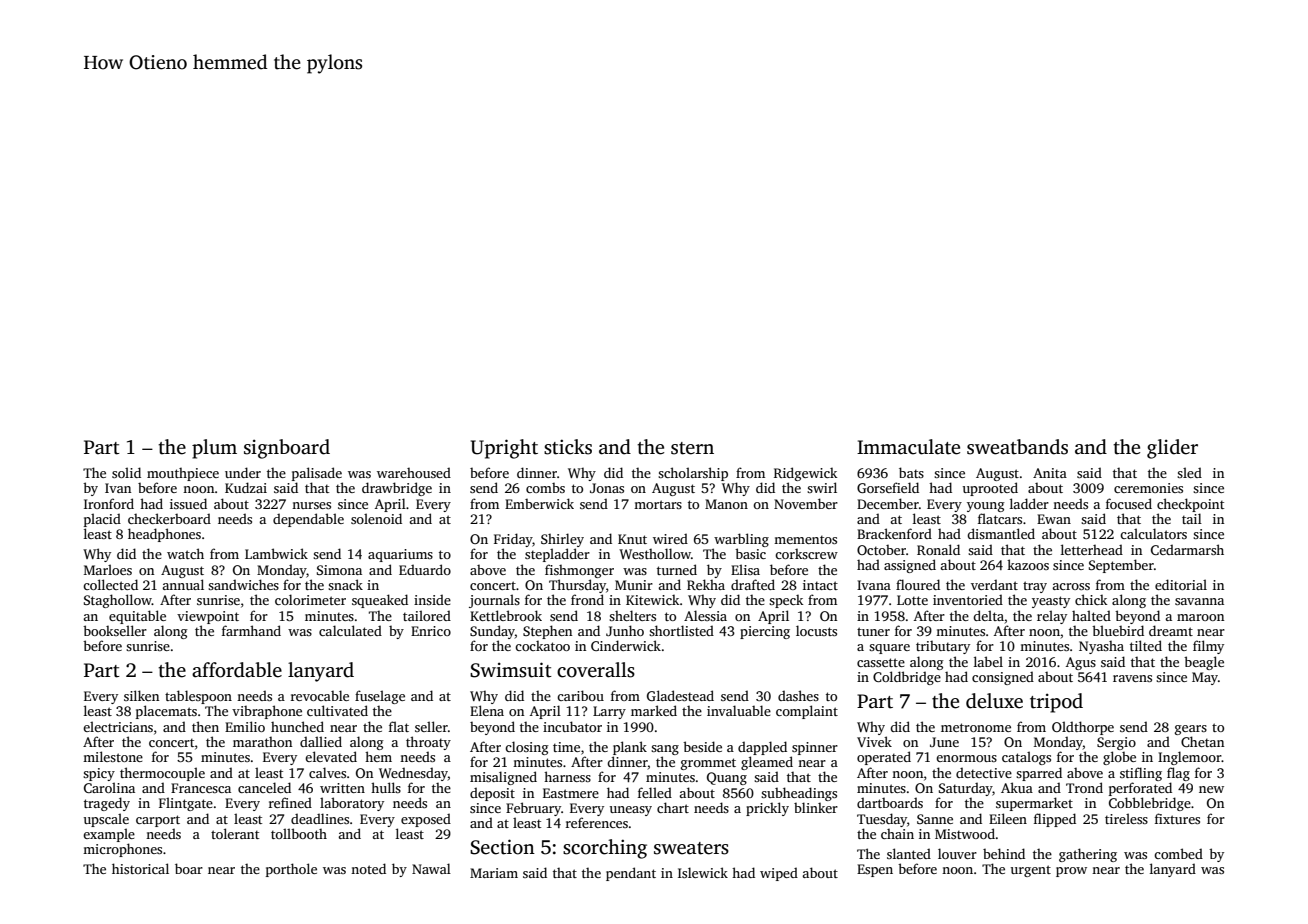  Describe the element at coordinates (889, 649) in the image. I see `square` at that location.
